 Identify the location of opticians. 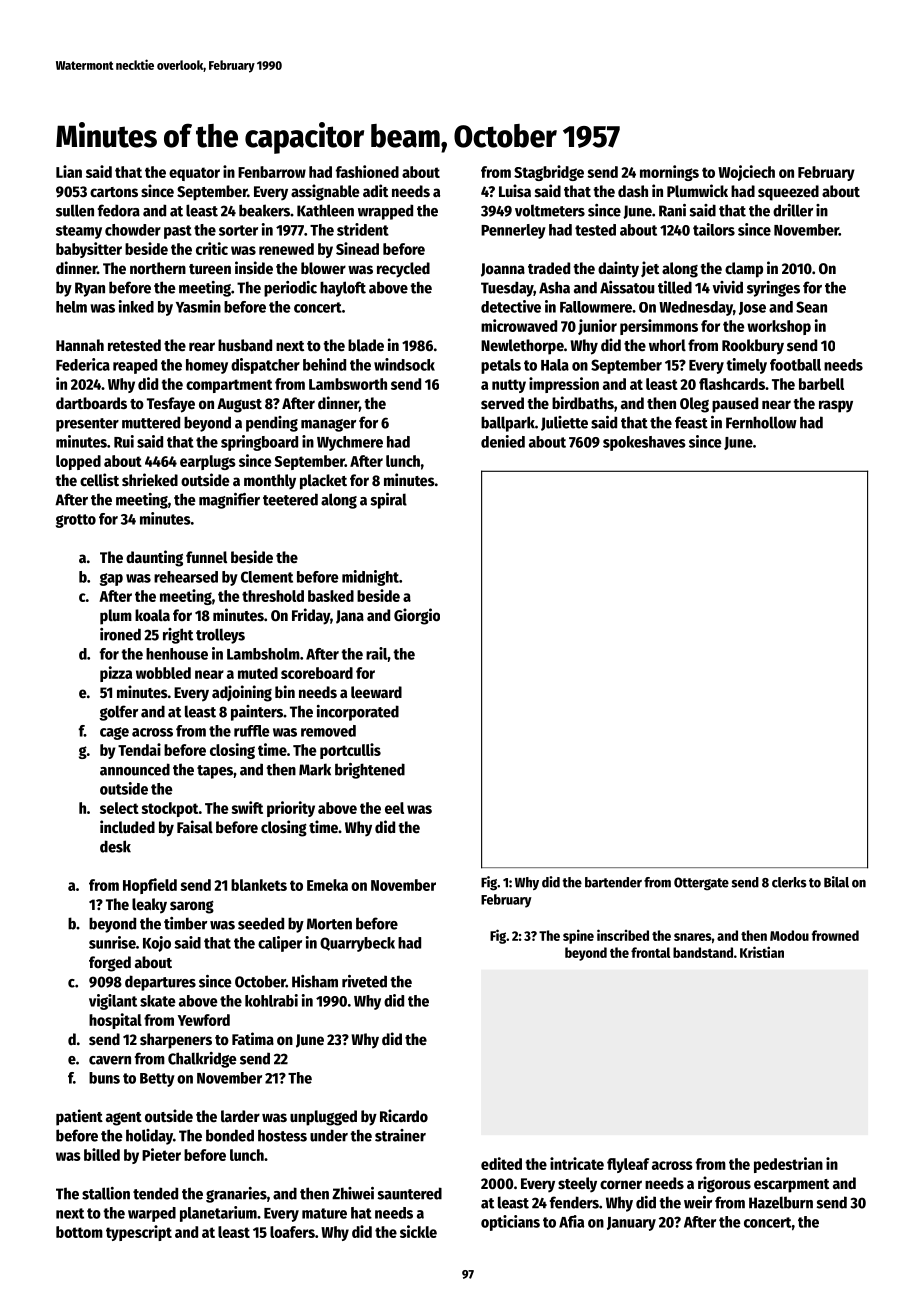
(510, 1223).
